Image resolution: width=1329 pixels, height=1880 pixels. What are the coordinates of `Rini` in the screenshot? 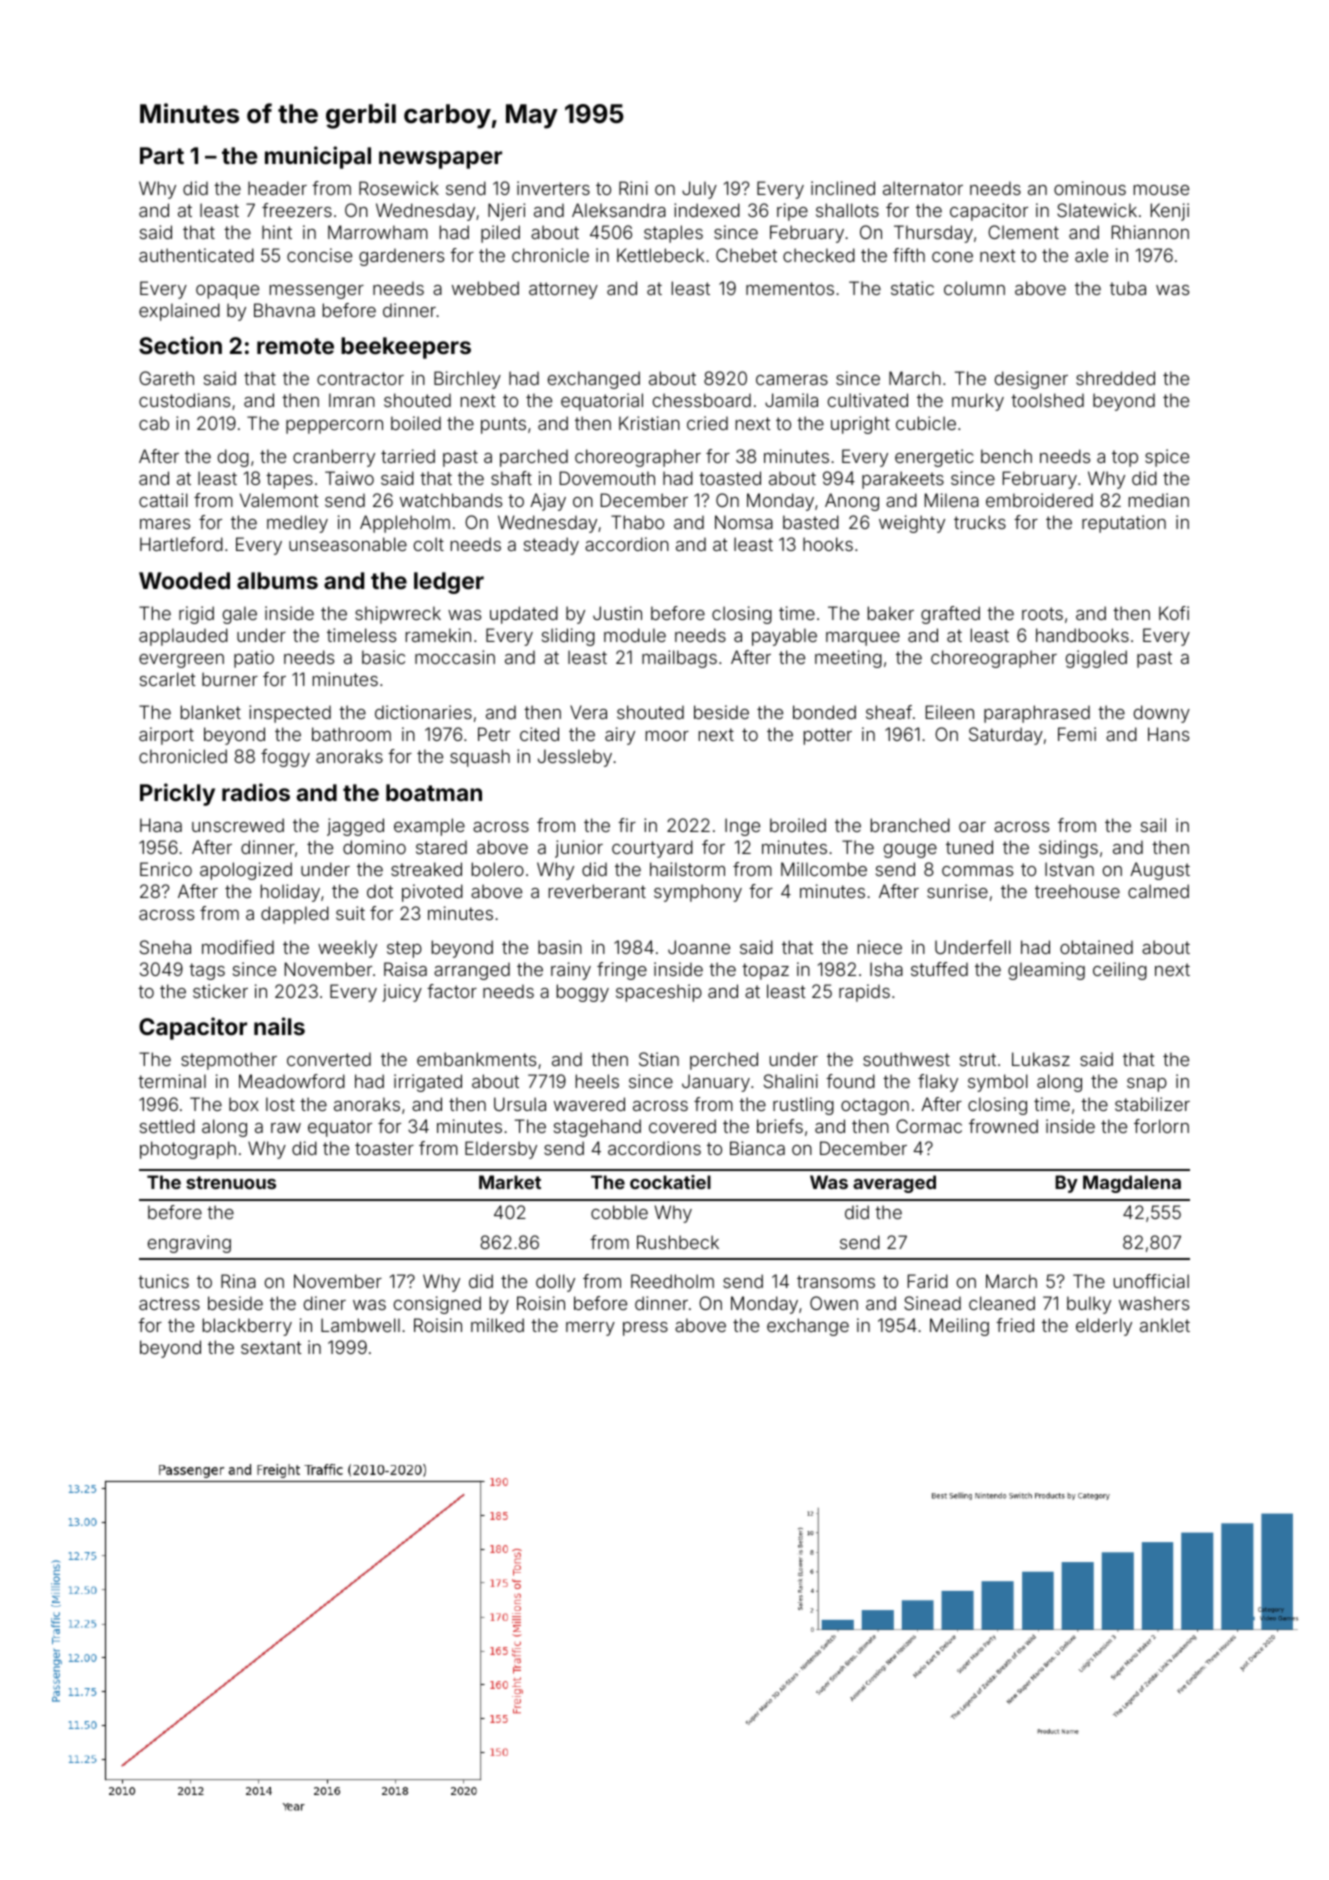 It's located at (633, 188).
